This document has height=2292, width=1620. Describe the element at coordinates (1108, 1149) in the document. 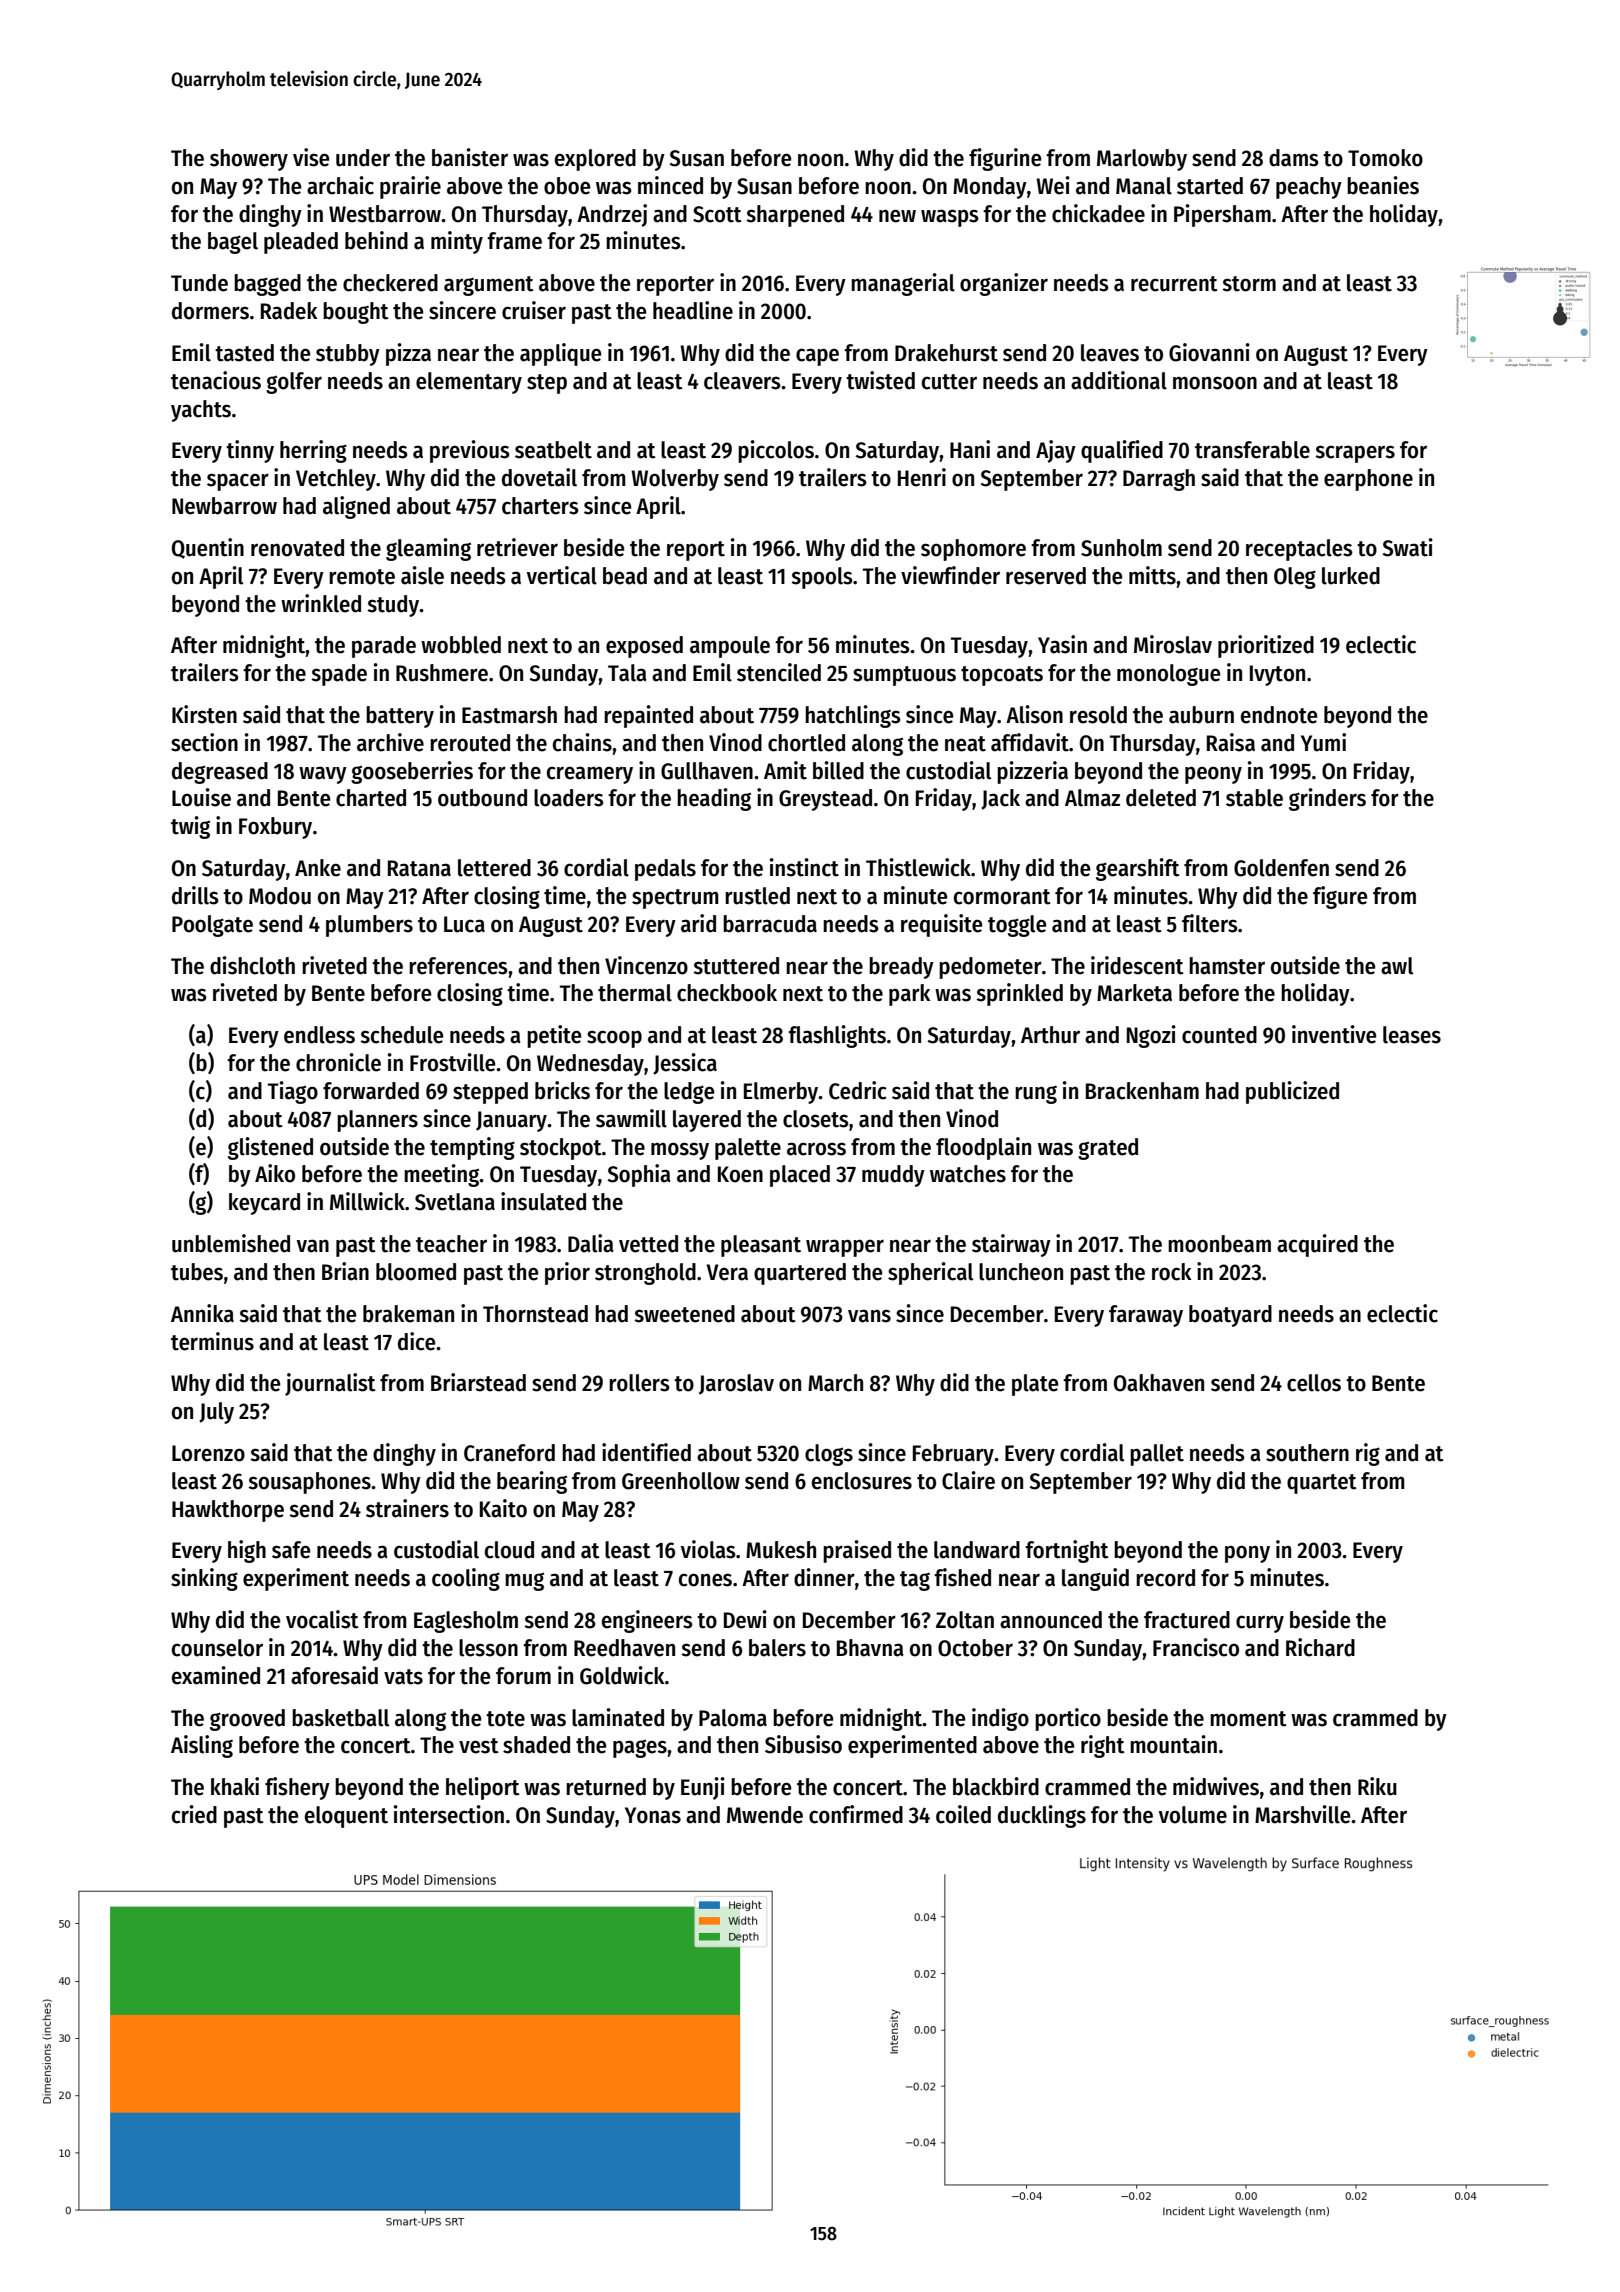

I see `grated` at that location.
